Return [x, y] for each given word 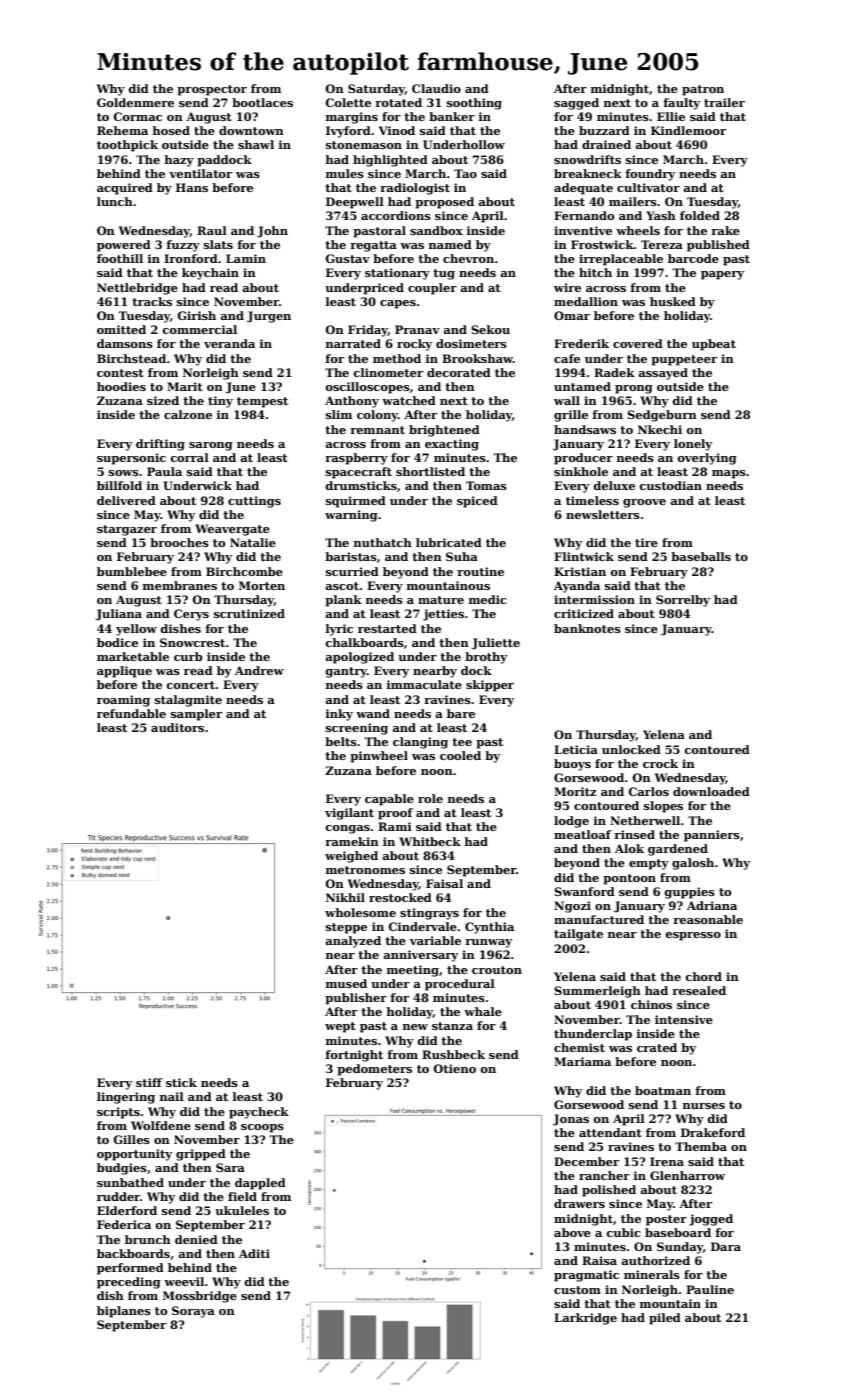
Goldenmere [135, 102]
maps [729, 474]
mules [345, 173]
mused [346, 983]
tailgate [578, 935]
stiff [149, 1082]
